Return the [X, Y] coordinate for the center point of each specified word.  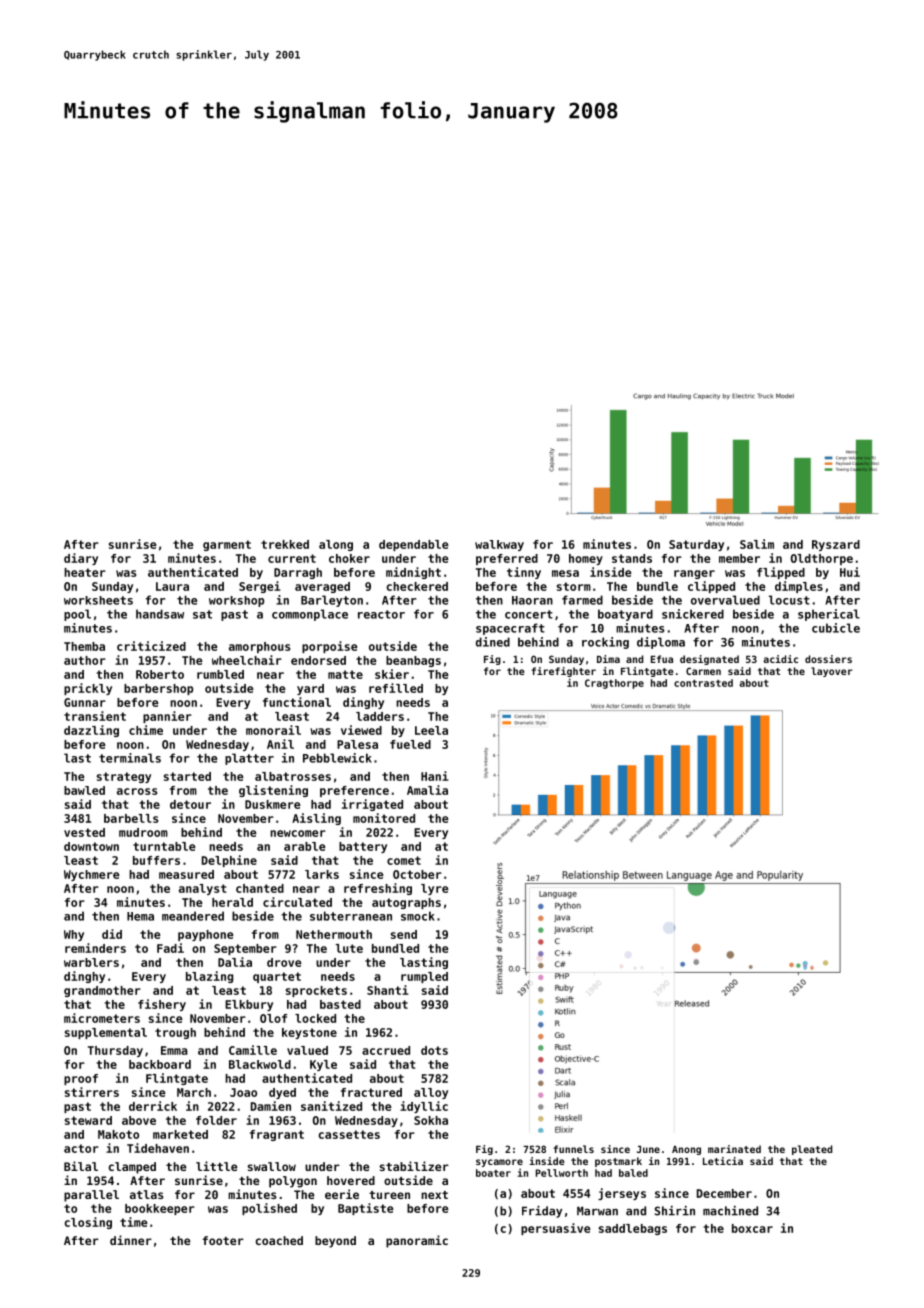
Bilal [81, 1166]
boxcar [752, 1228]
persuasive [556, 1229]
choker [349, 558]
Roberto [160, 674]
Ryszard [836, 545]
